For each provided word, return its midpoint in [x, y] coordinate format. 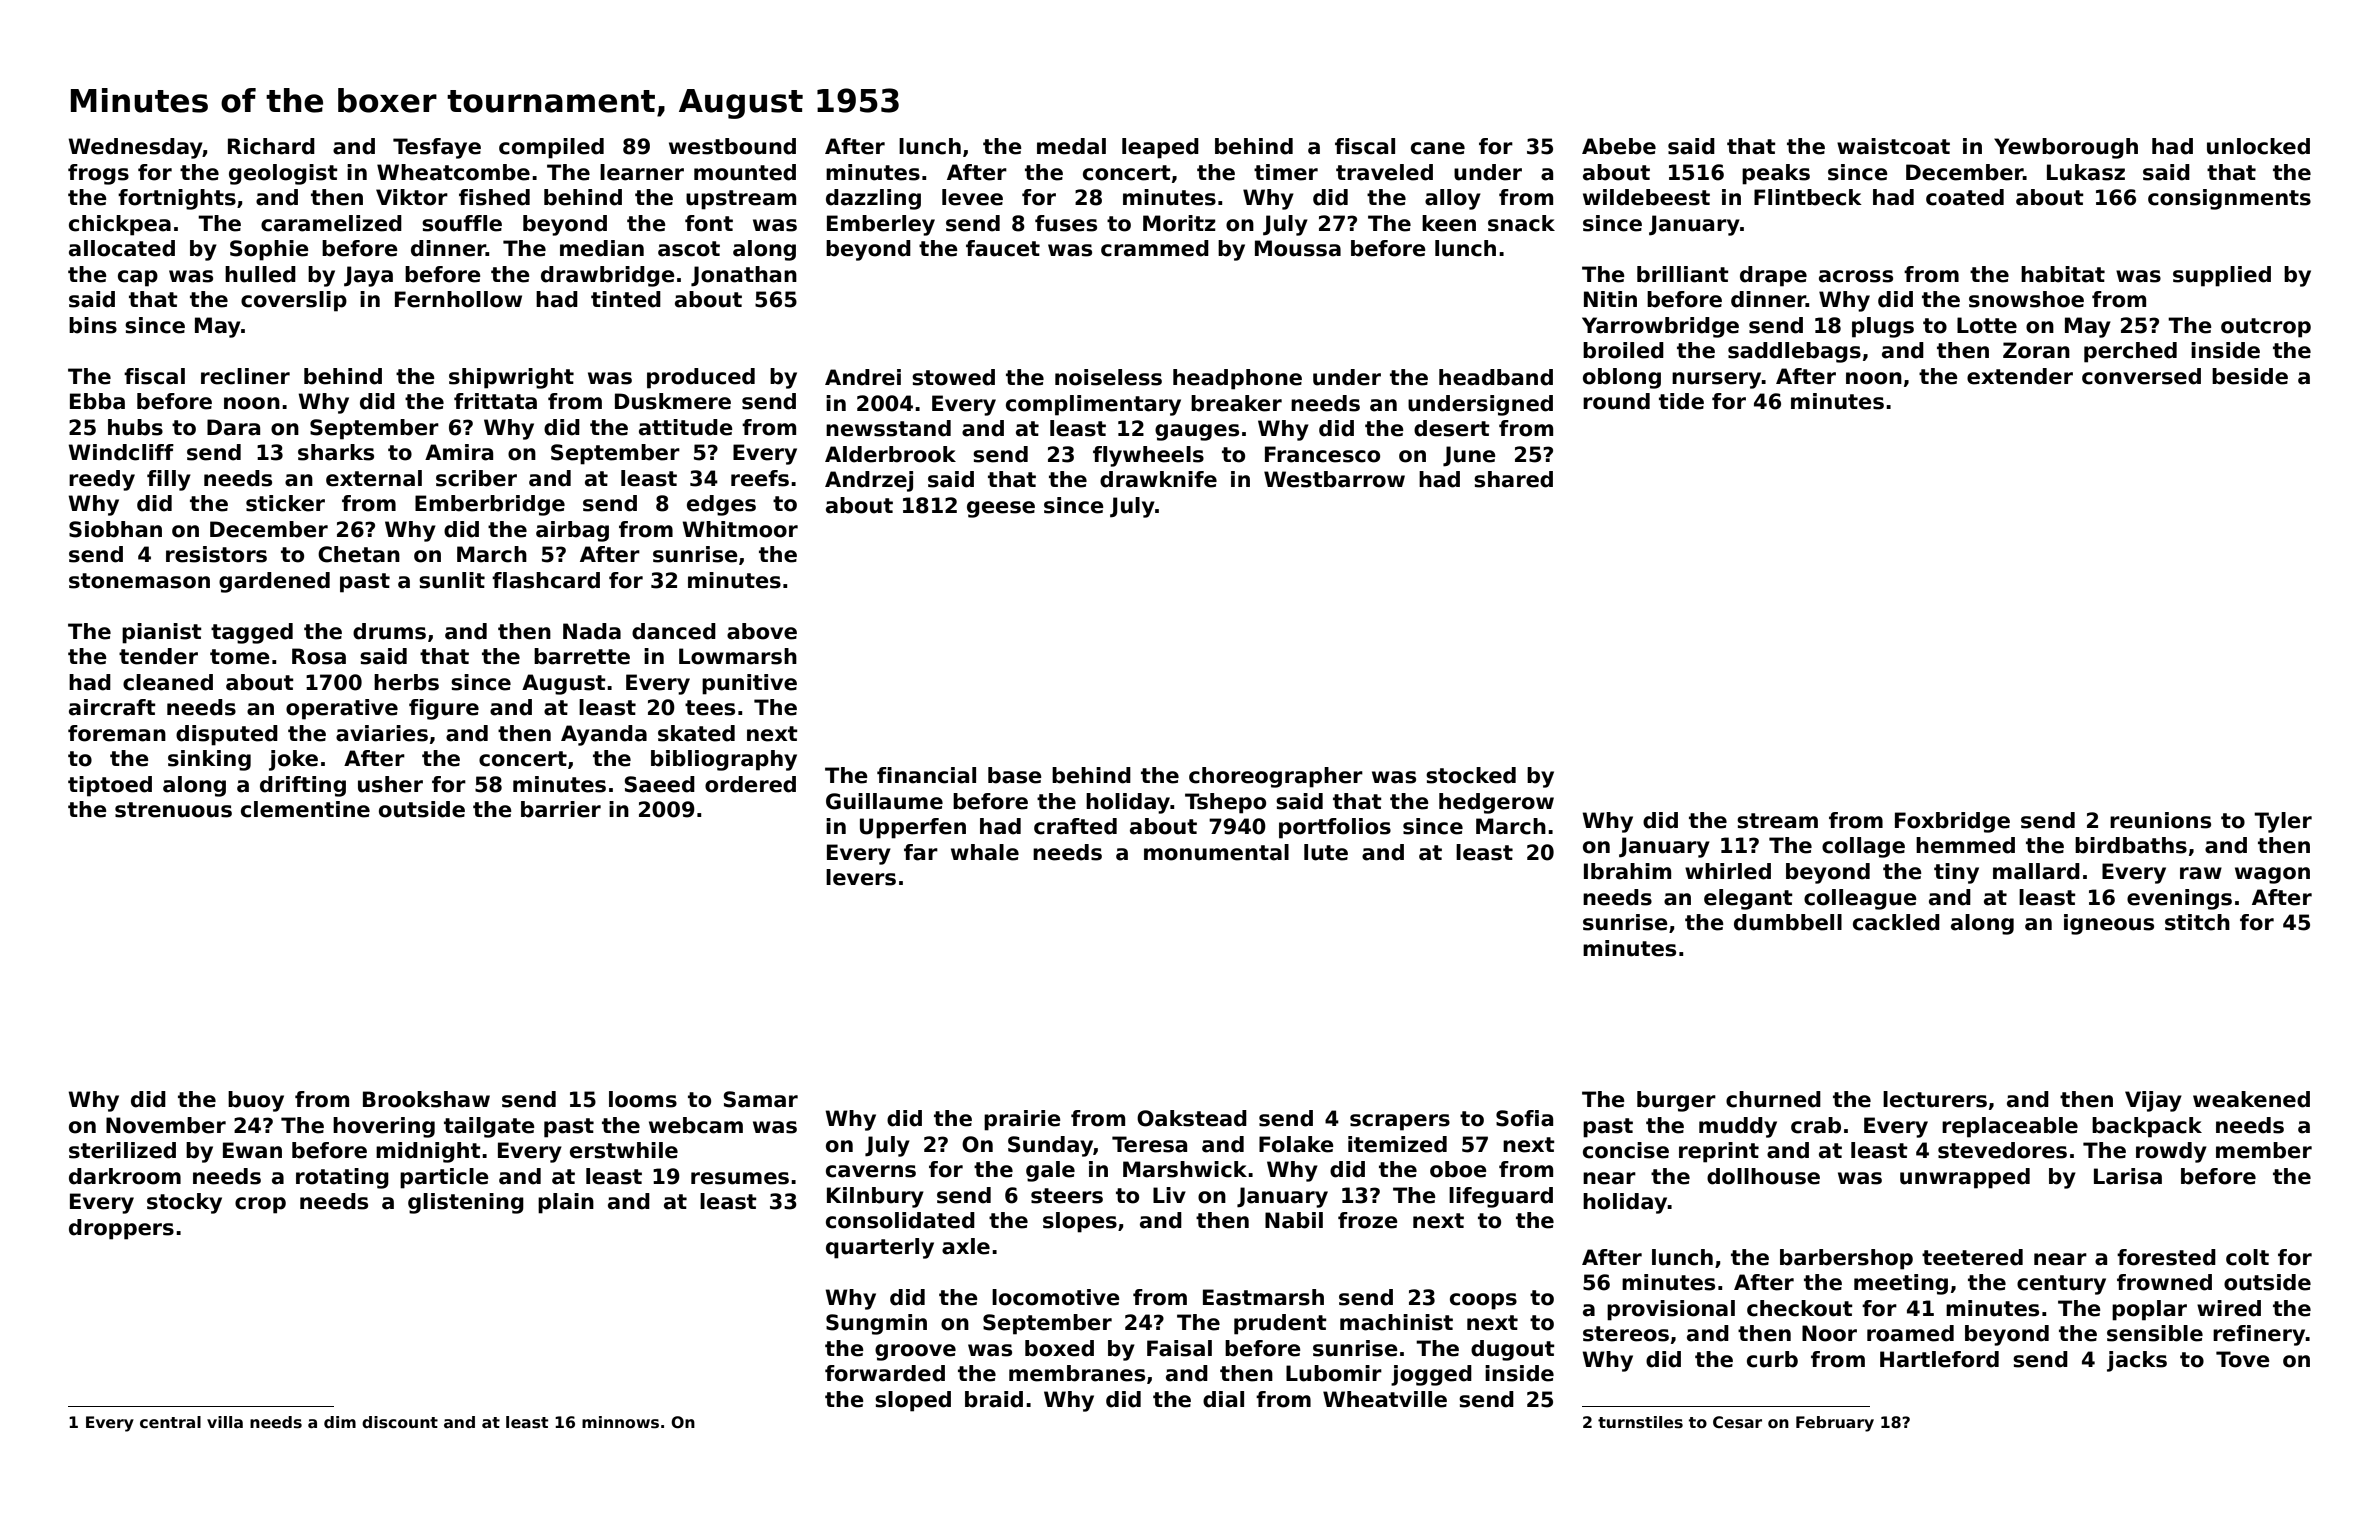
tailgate [489, 1127]
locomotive [1056, 1297]
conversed [2141, 376]
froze [1368, 1220]
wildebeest [1646, 197]
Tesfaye [437, 148]
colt [2247, 1257]
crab [1816, 1125]
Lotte [1987, 325]
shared [1513, 479]
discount [400, 1422]
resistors [216, 554]
